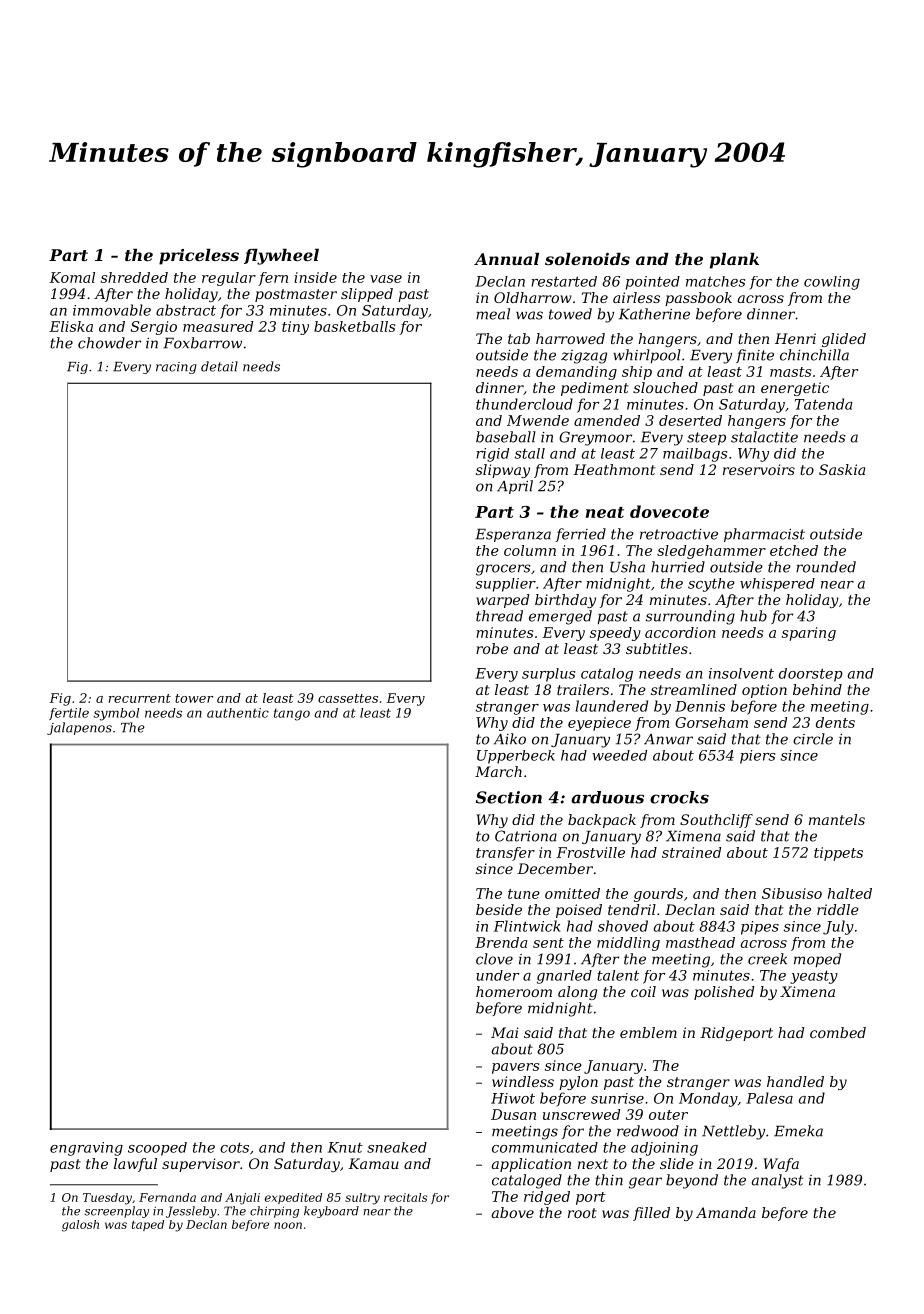  What do you see at coordinates (140, 698) in the screenshot?
I see `recurrent` at bounding box center [140, 698].
